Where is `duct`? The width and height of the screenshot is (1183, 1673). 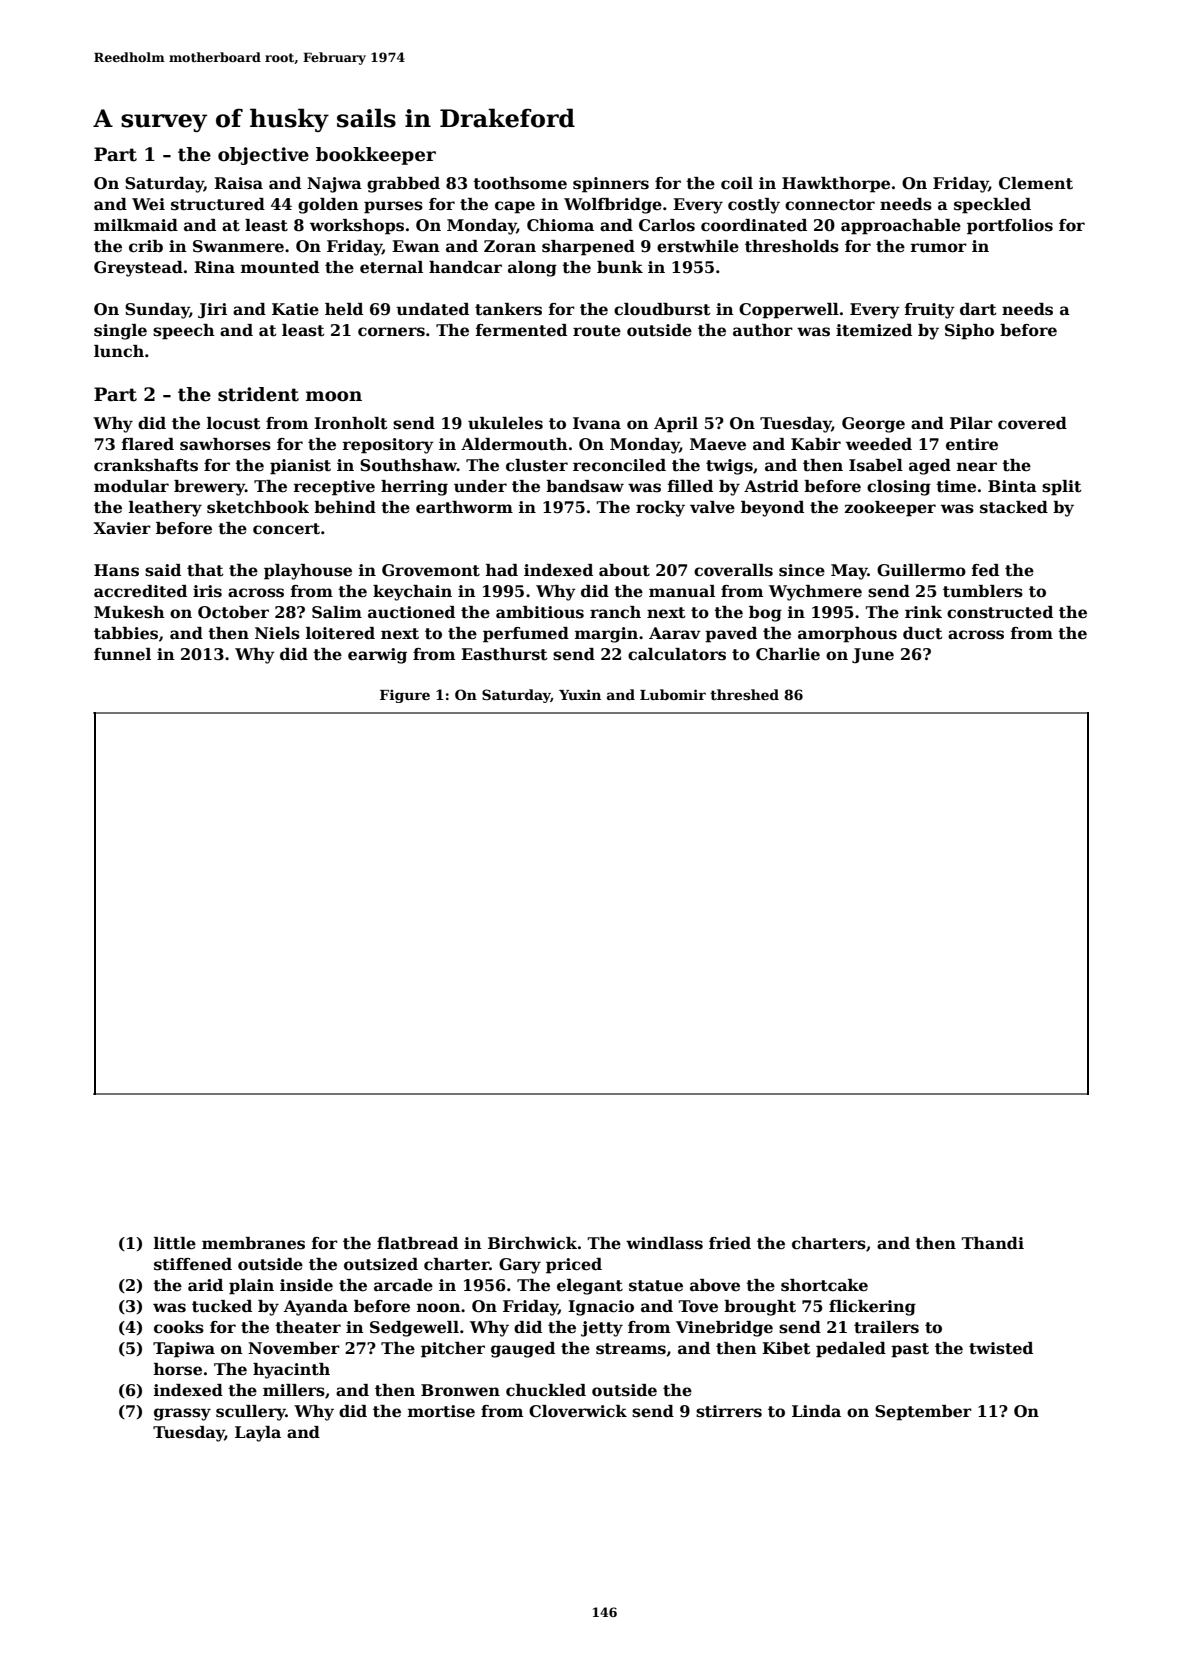 duct is located at coordinates (923, 633).
